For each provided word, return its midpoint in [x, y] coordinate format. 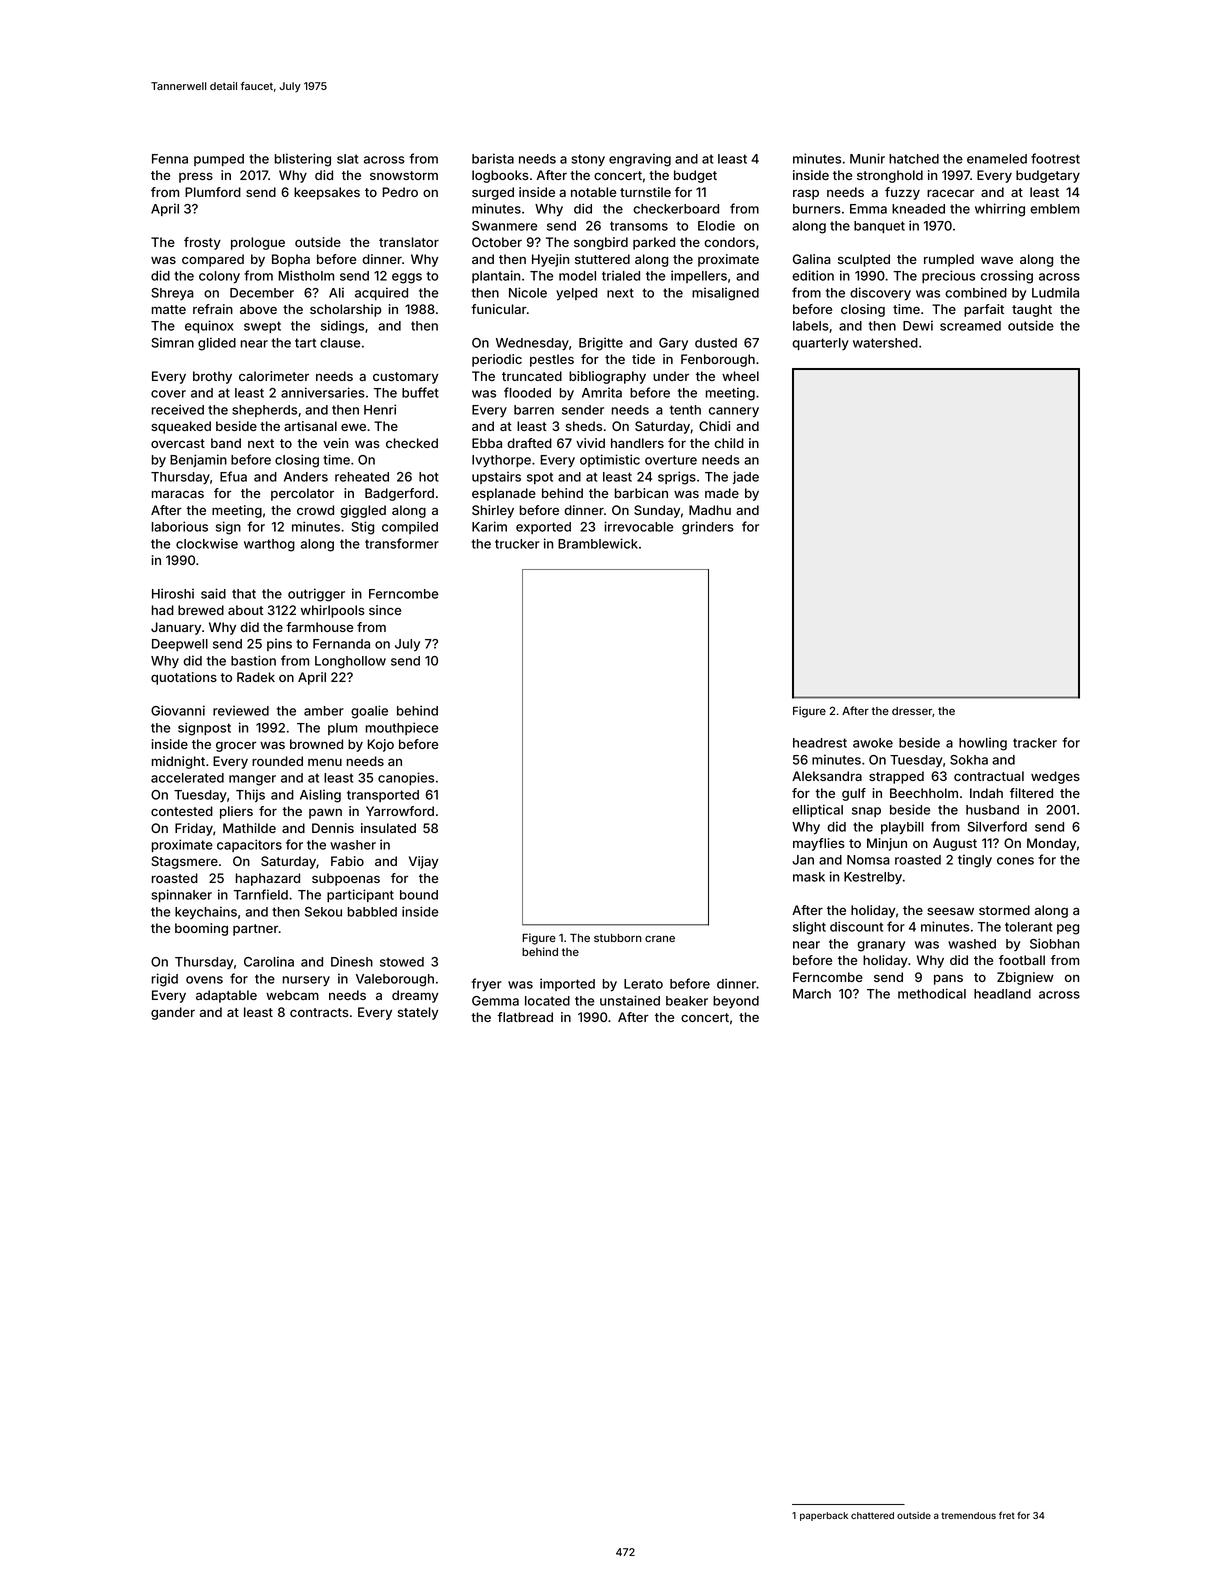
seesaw [950, 911]
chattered [872, 1515]
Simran [172, 342]
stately [418, 1013]
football [1022, 960]
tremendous [968, 1515]
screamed [970, 326]
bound [419, 895]
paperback [824, 1516]
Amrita [602, 392]
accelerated [187, 778]
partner [255, 930]
